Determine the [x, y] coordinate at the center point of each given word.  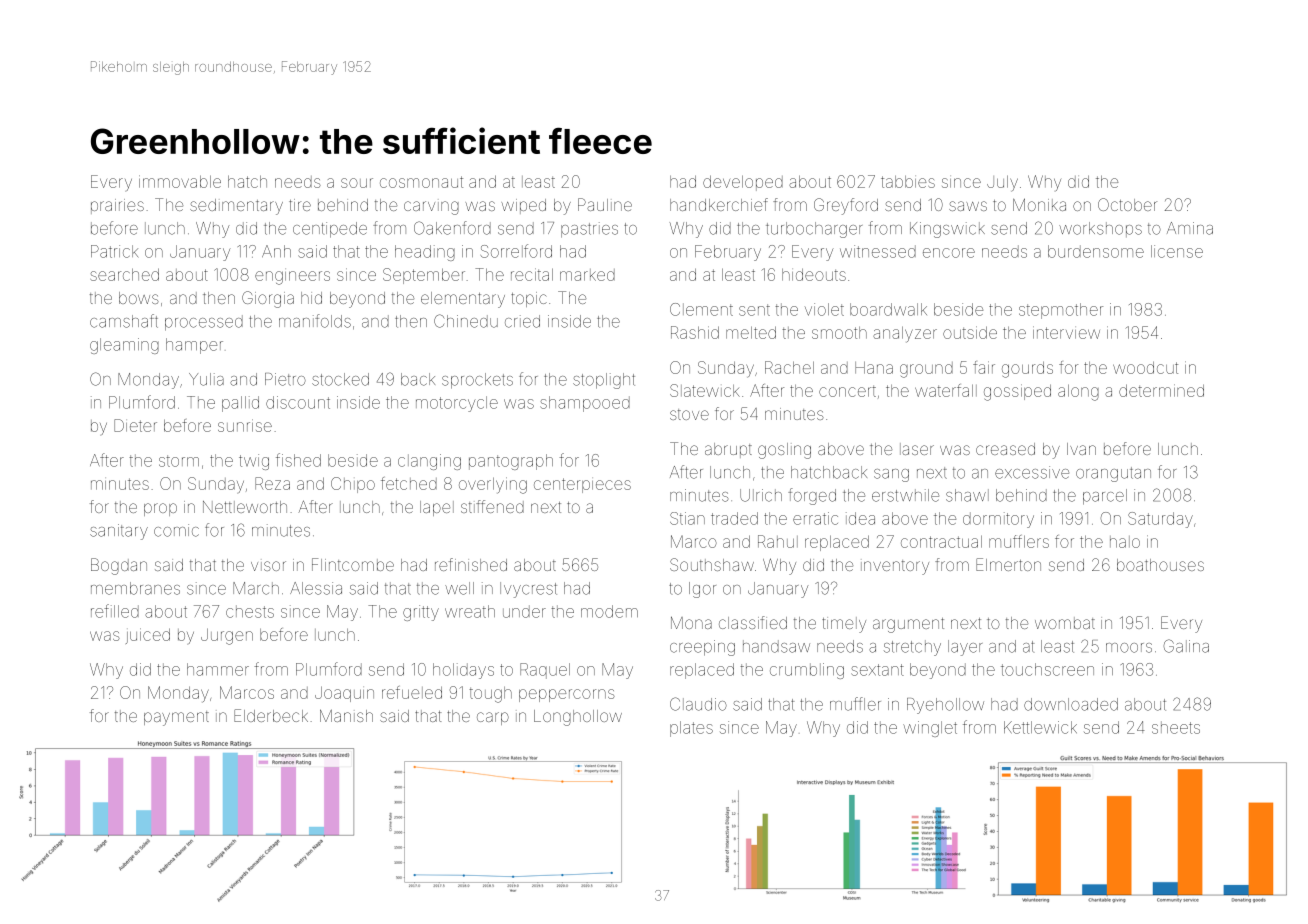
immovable [180, 181]
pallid [240, 404]
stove [689, 414]
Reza [272, 483]
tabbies [908, 182]
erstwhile [905, 495]
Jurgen [227, 636]
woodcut [1145, 368]
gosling [784, 451]
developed [743, 183]
